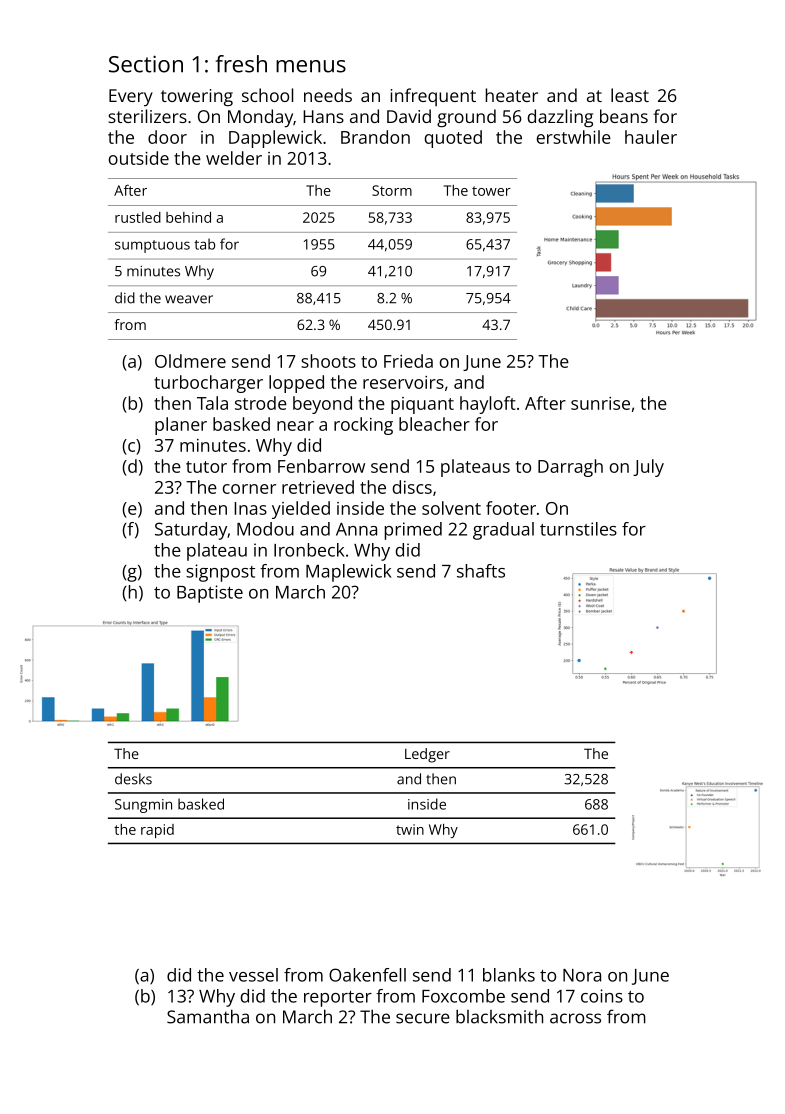 This screenshot has width=785, height=1114. Describe the element at coordinates (206, 467) in the screenshot. I see `tutor` at that location.
